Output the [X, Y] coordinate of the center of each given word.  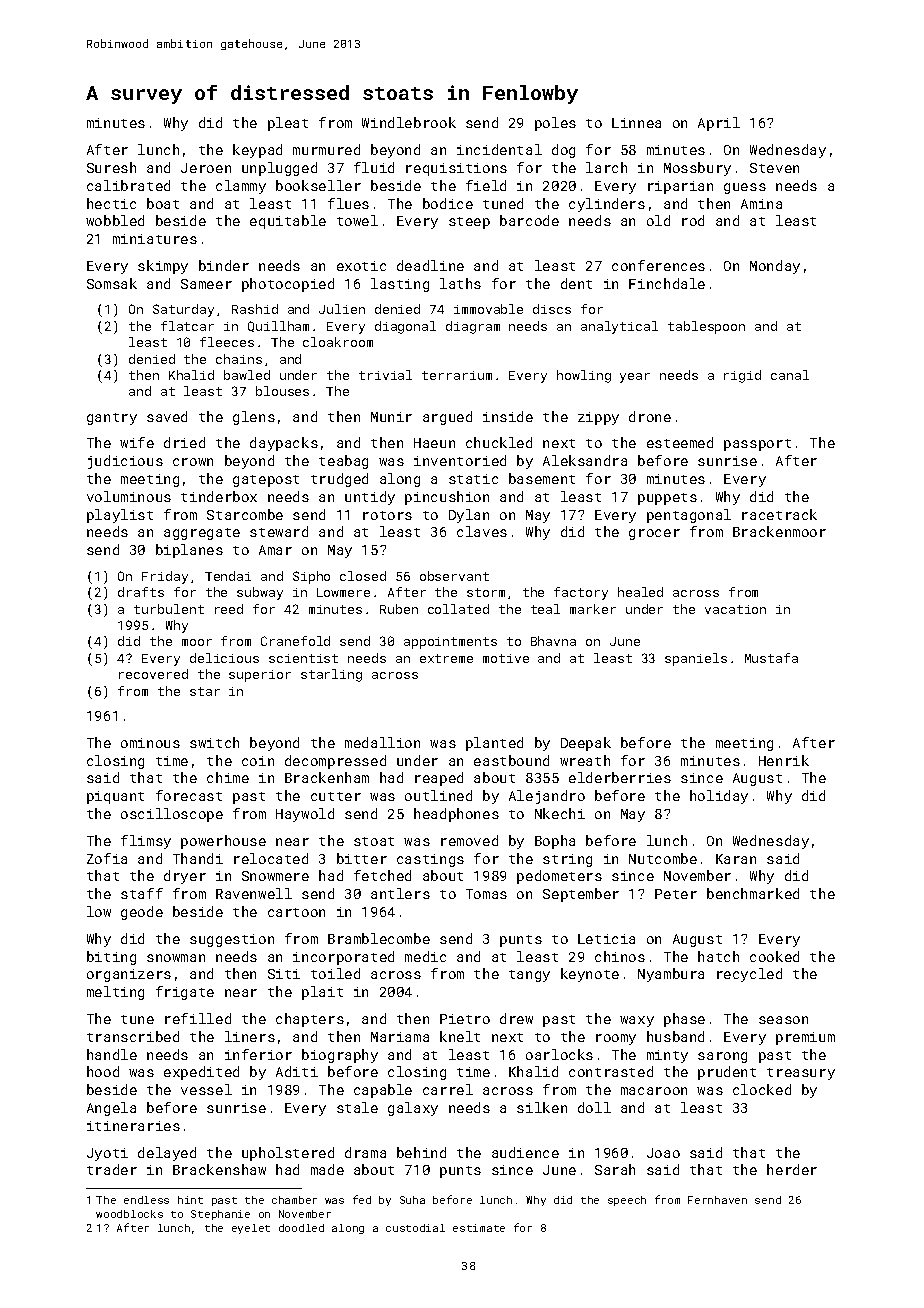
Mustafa [771, 658]
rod [693, 220]
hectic [111, 203]
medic [425, 956]
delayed [167, 1154]
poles [555, 124]
